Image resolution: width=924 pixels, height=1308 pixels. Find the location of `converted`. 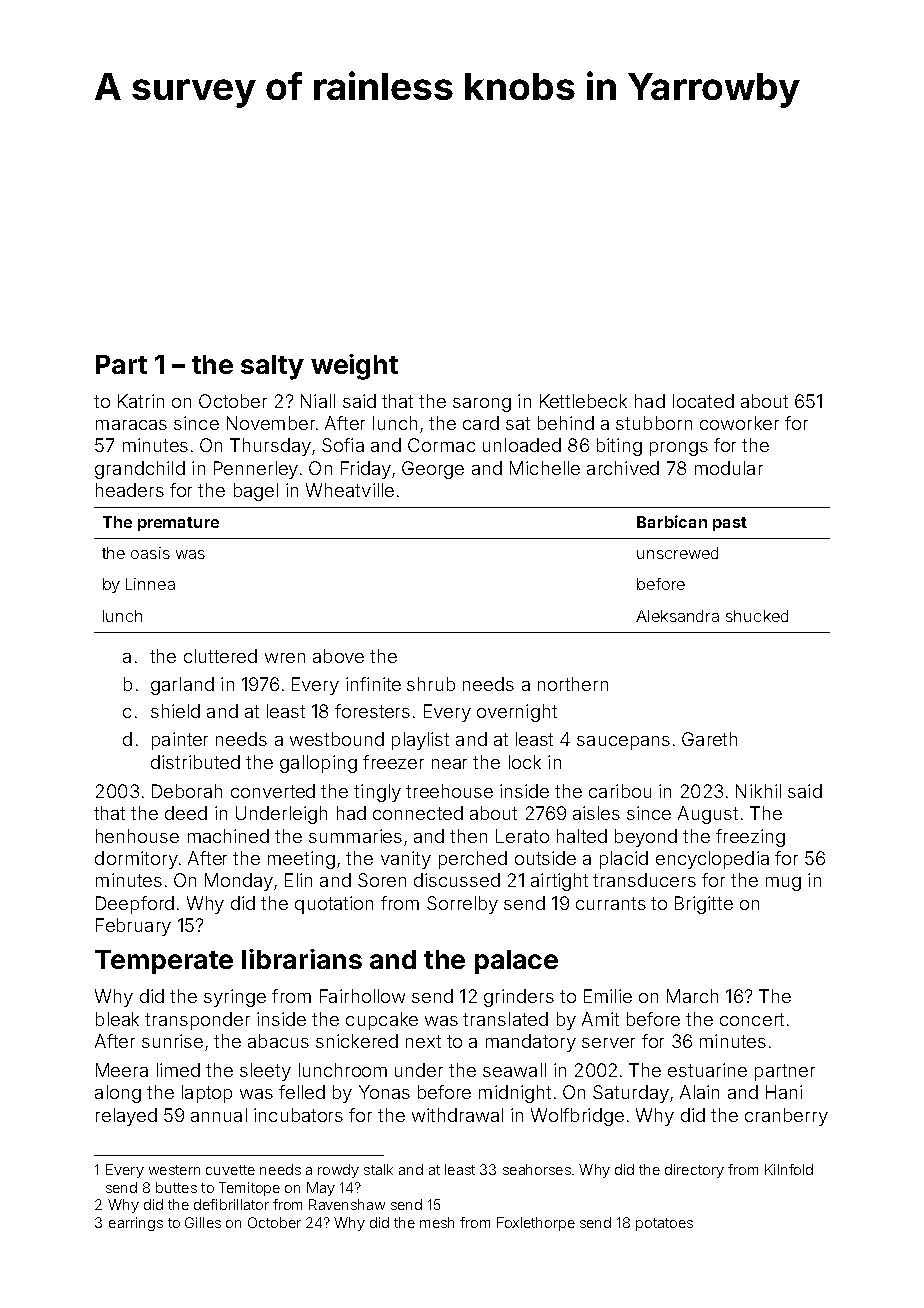

converted is located at coordinates (273, 791).
